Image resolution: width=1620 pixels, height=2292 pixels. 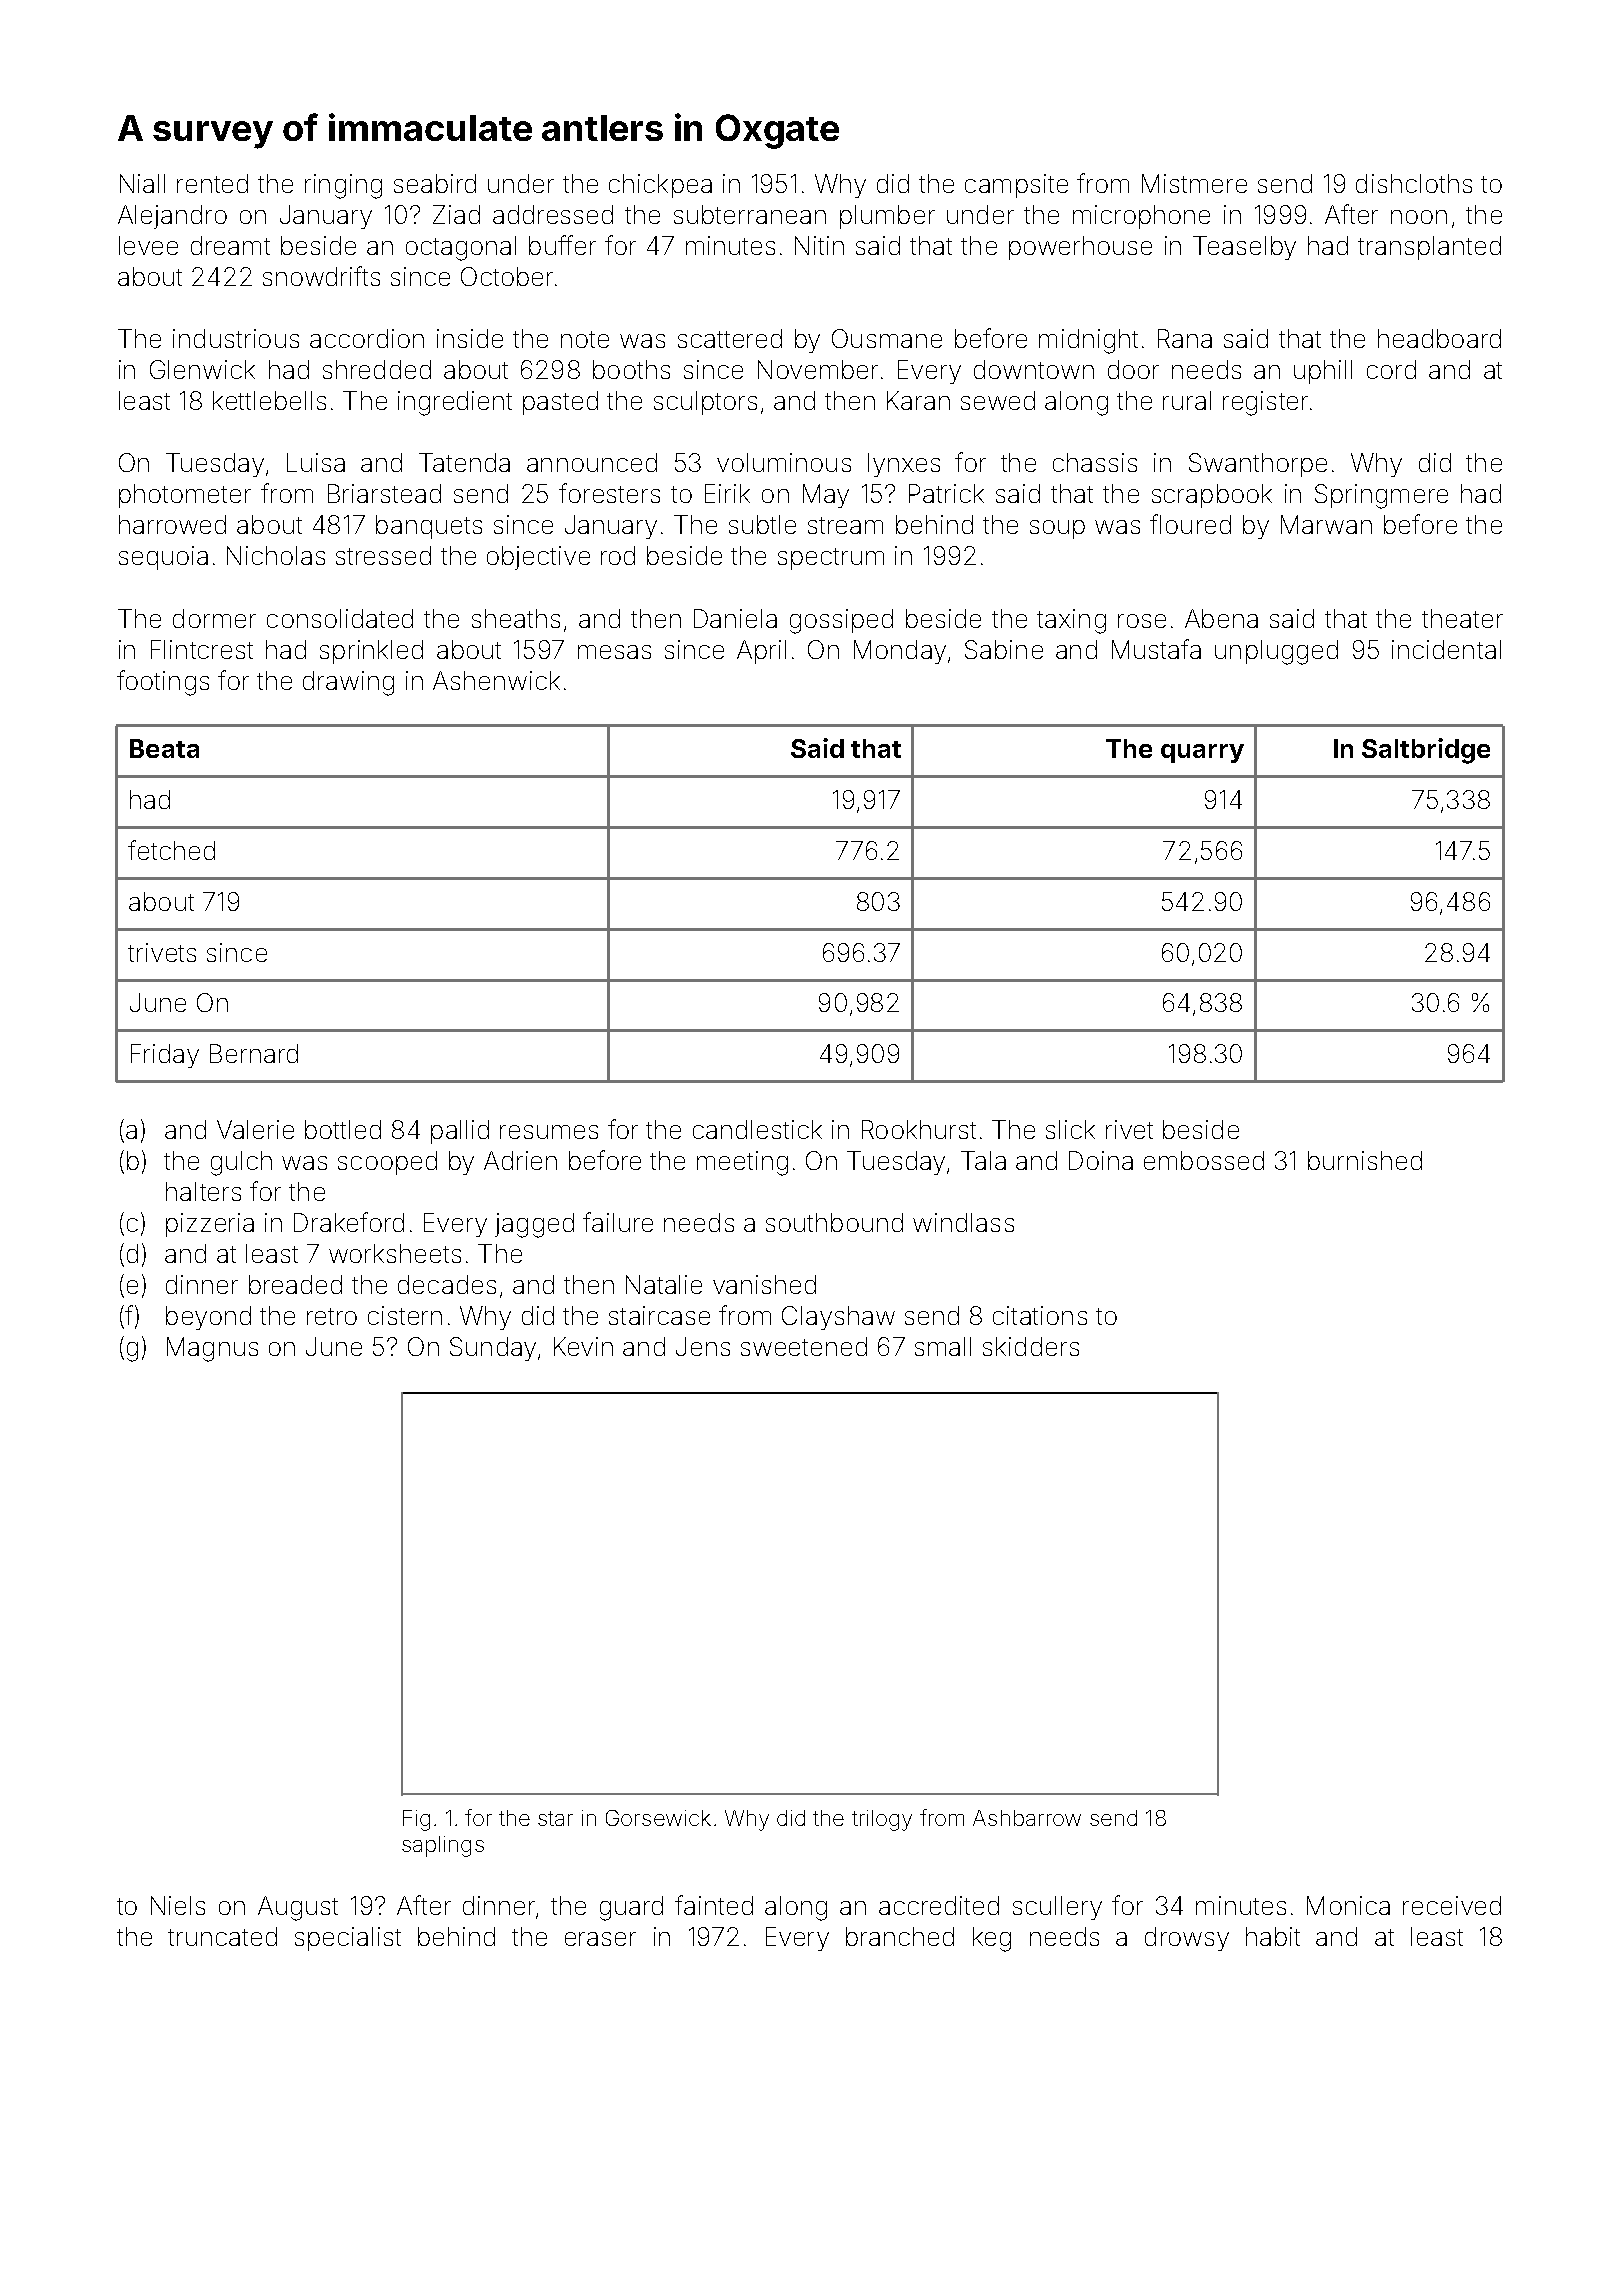 I want to click on ingredient, so click(x=455, y=403).
